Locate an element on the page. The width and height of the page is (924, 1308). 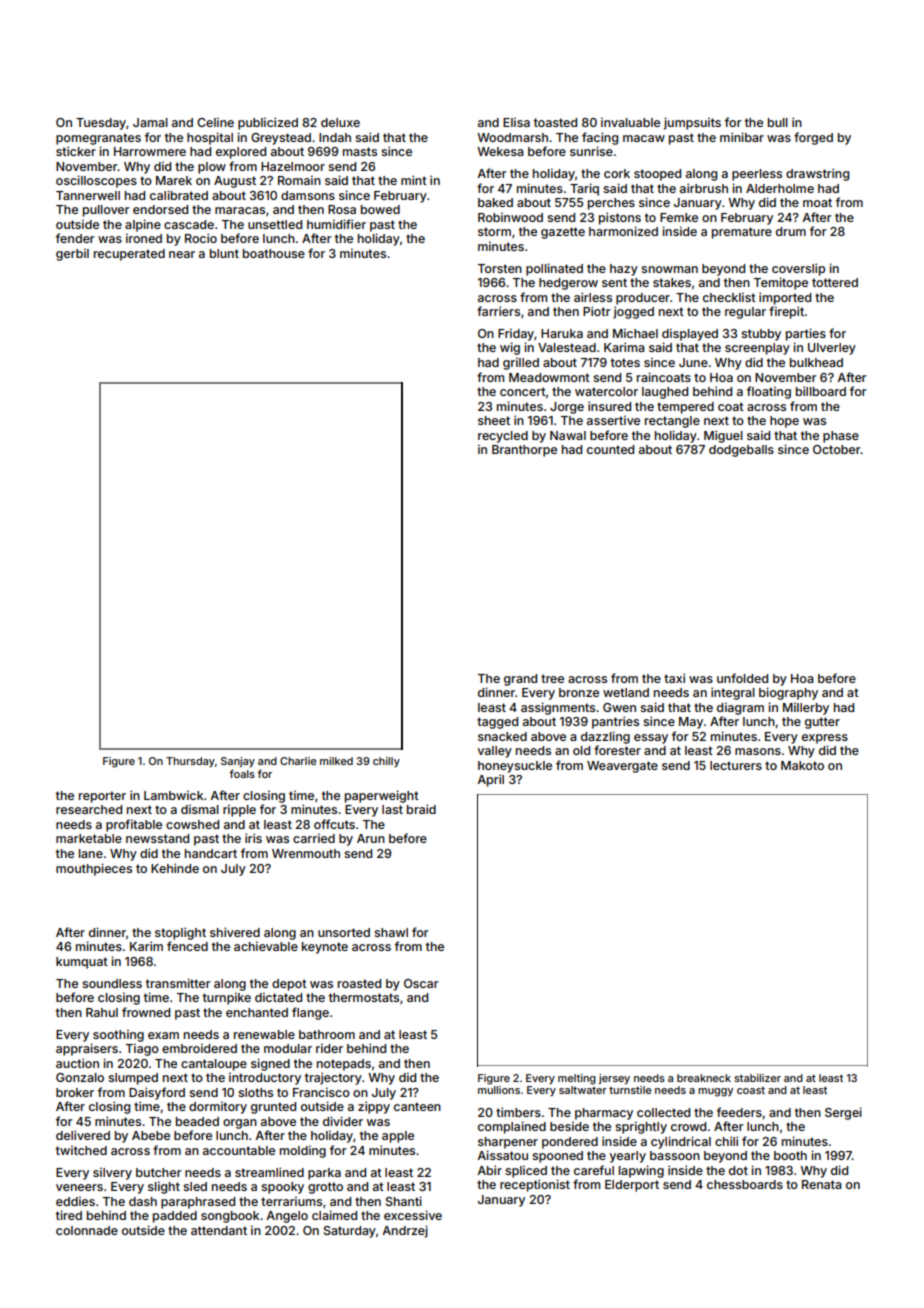
reporter is located at coordinates (102, 797).
